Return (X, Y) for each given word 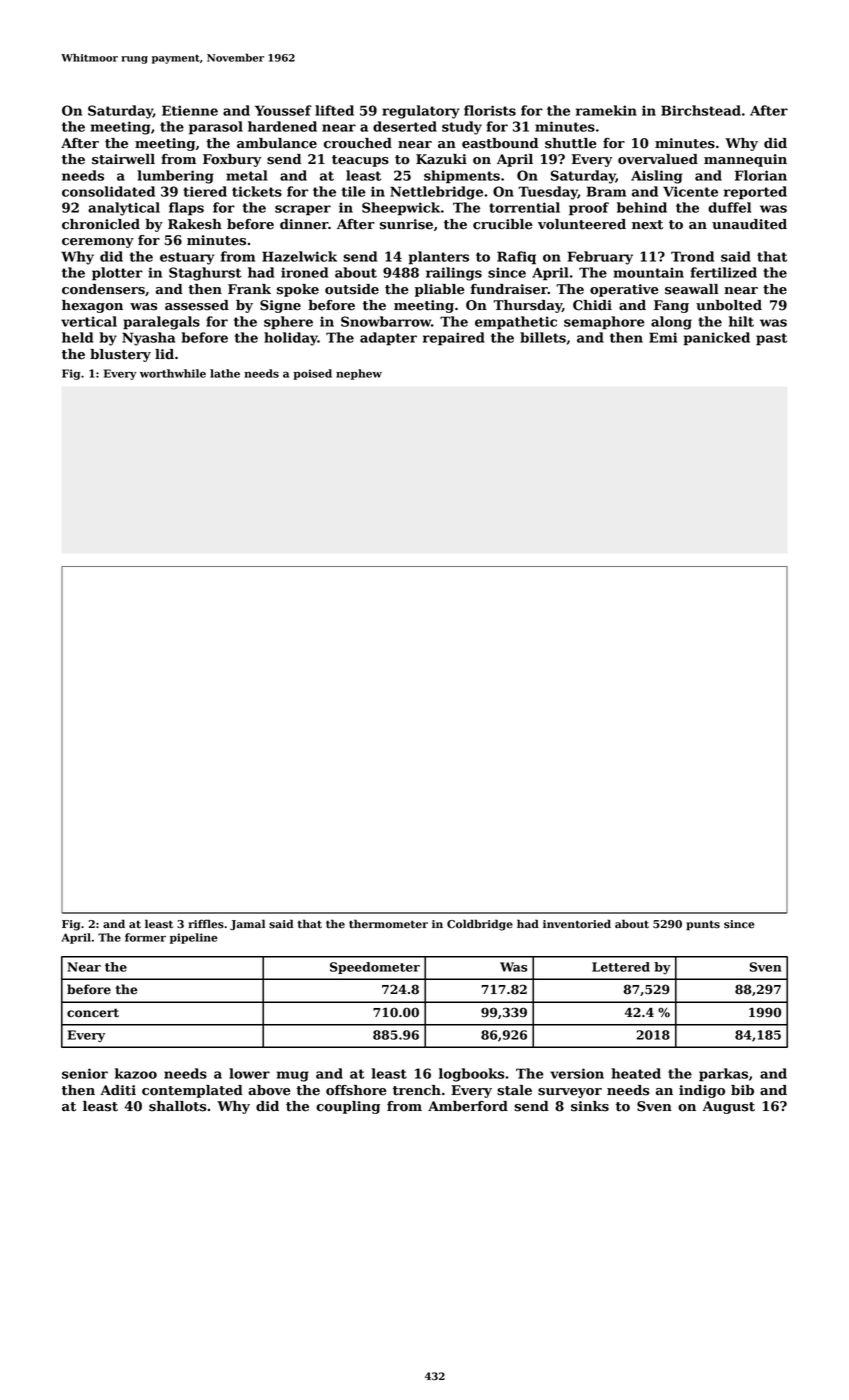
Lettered (621, 967)
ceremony (98, 243)
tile (354, 191)
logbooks (471, 1075)
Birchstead (701, 110)
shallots (177, 1106)
